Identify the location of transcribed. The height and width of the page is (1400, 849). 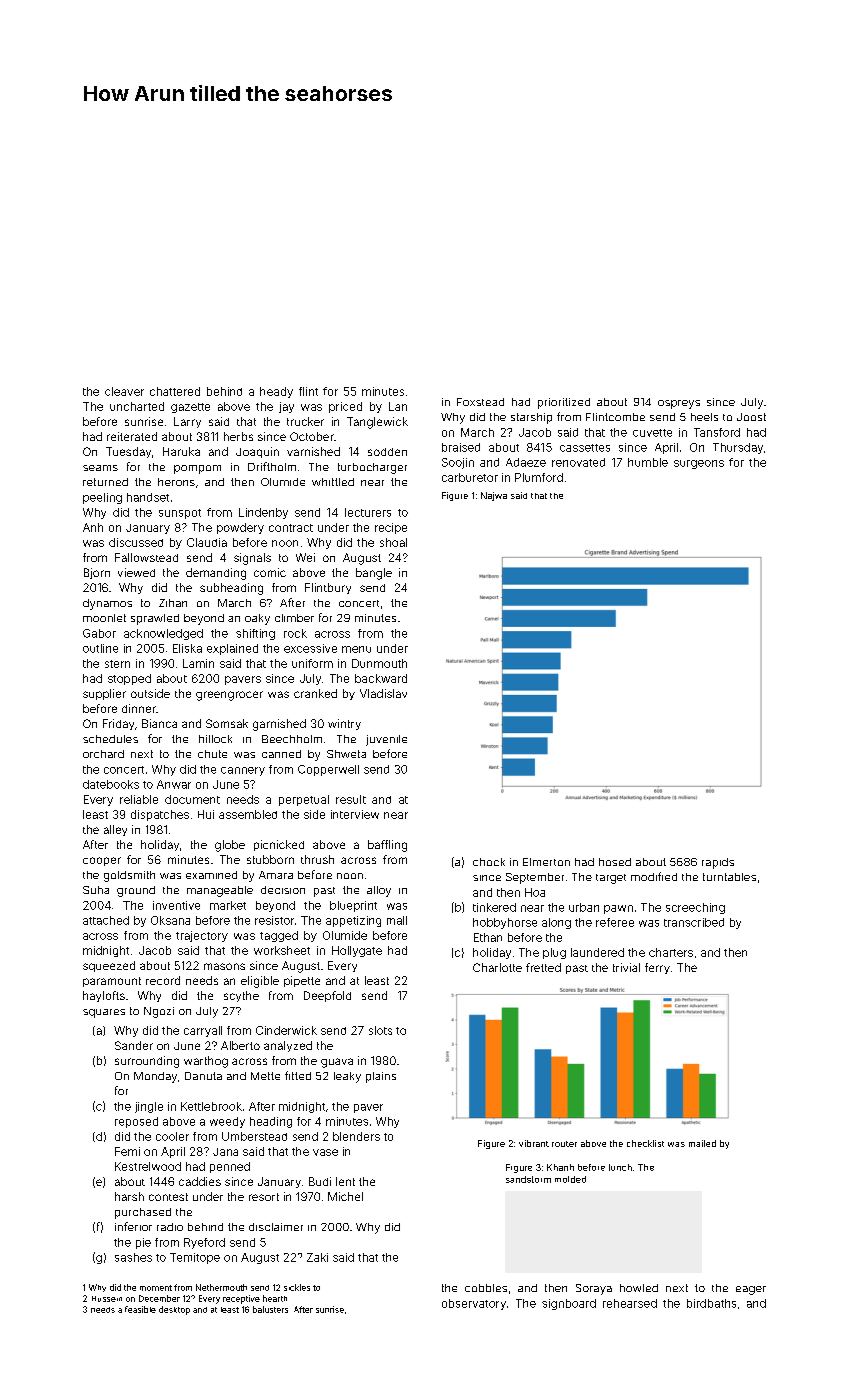
(694, 922).
